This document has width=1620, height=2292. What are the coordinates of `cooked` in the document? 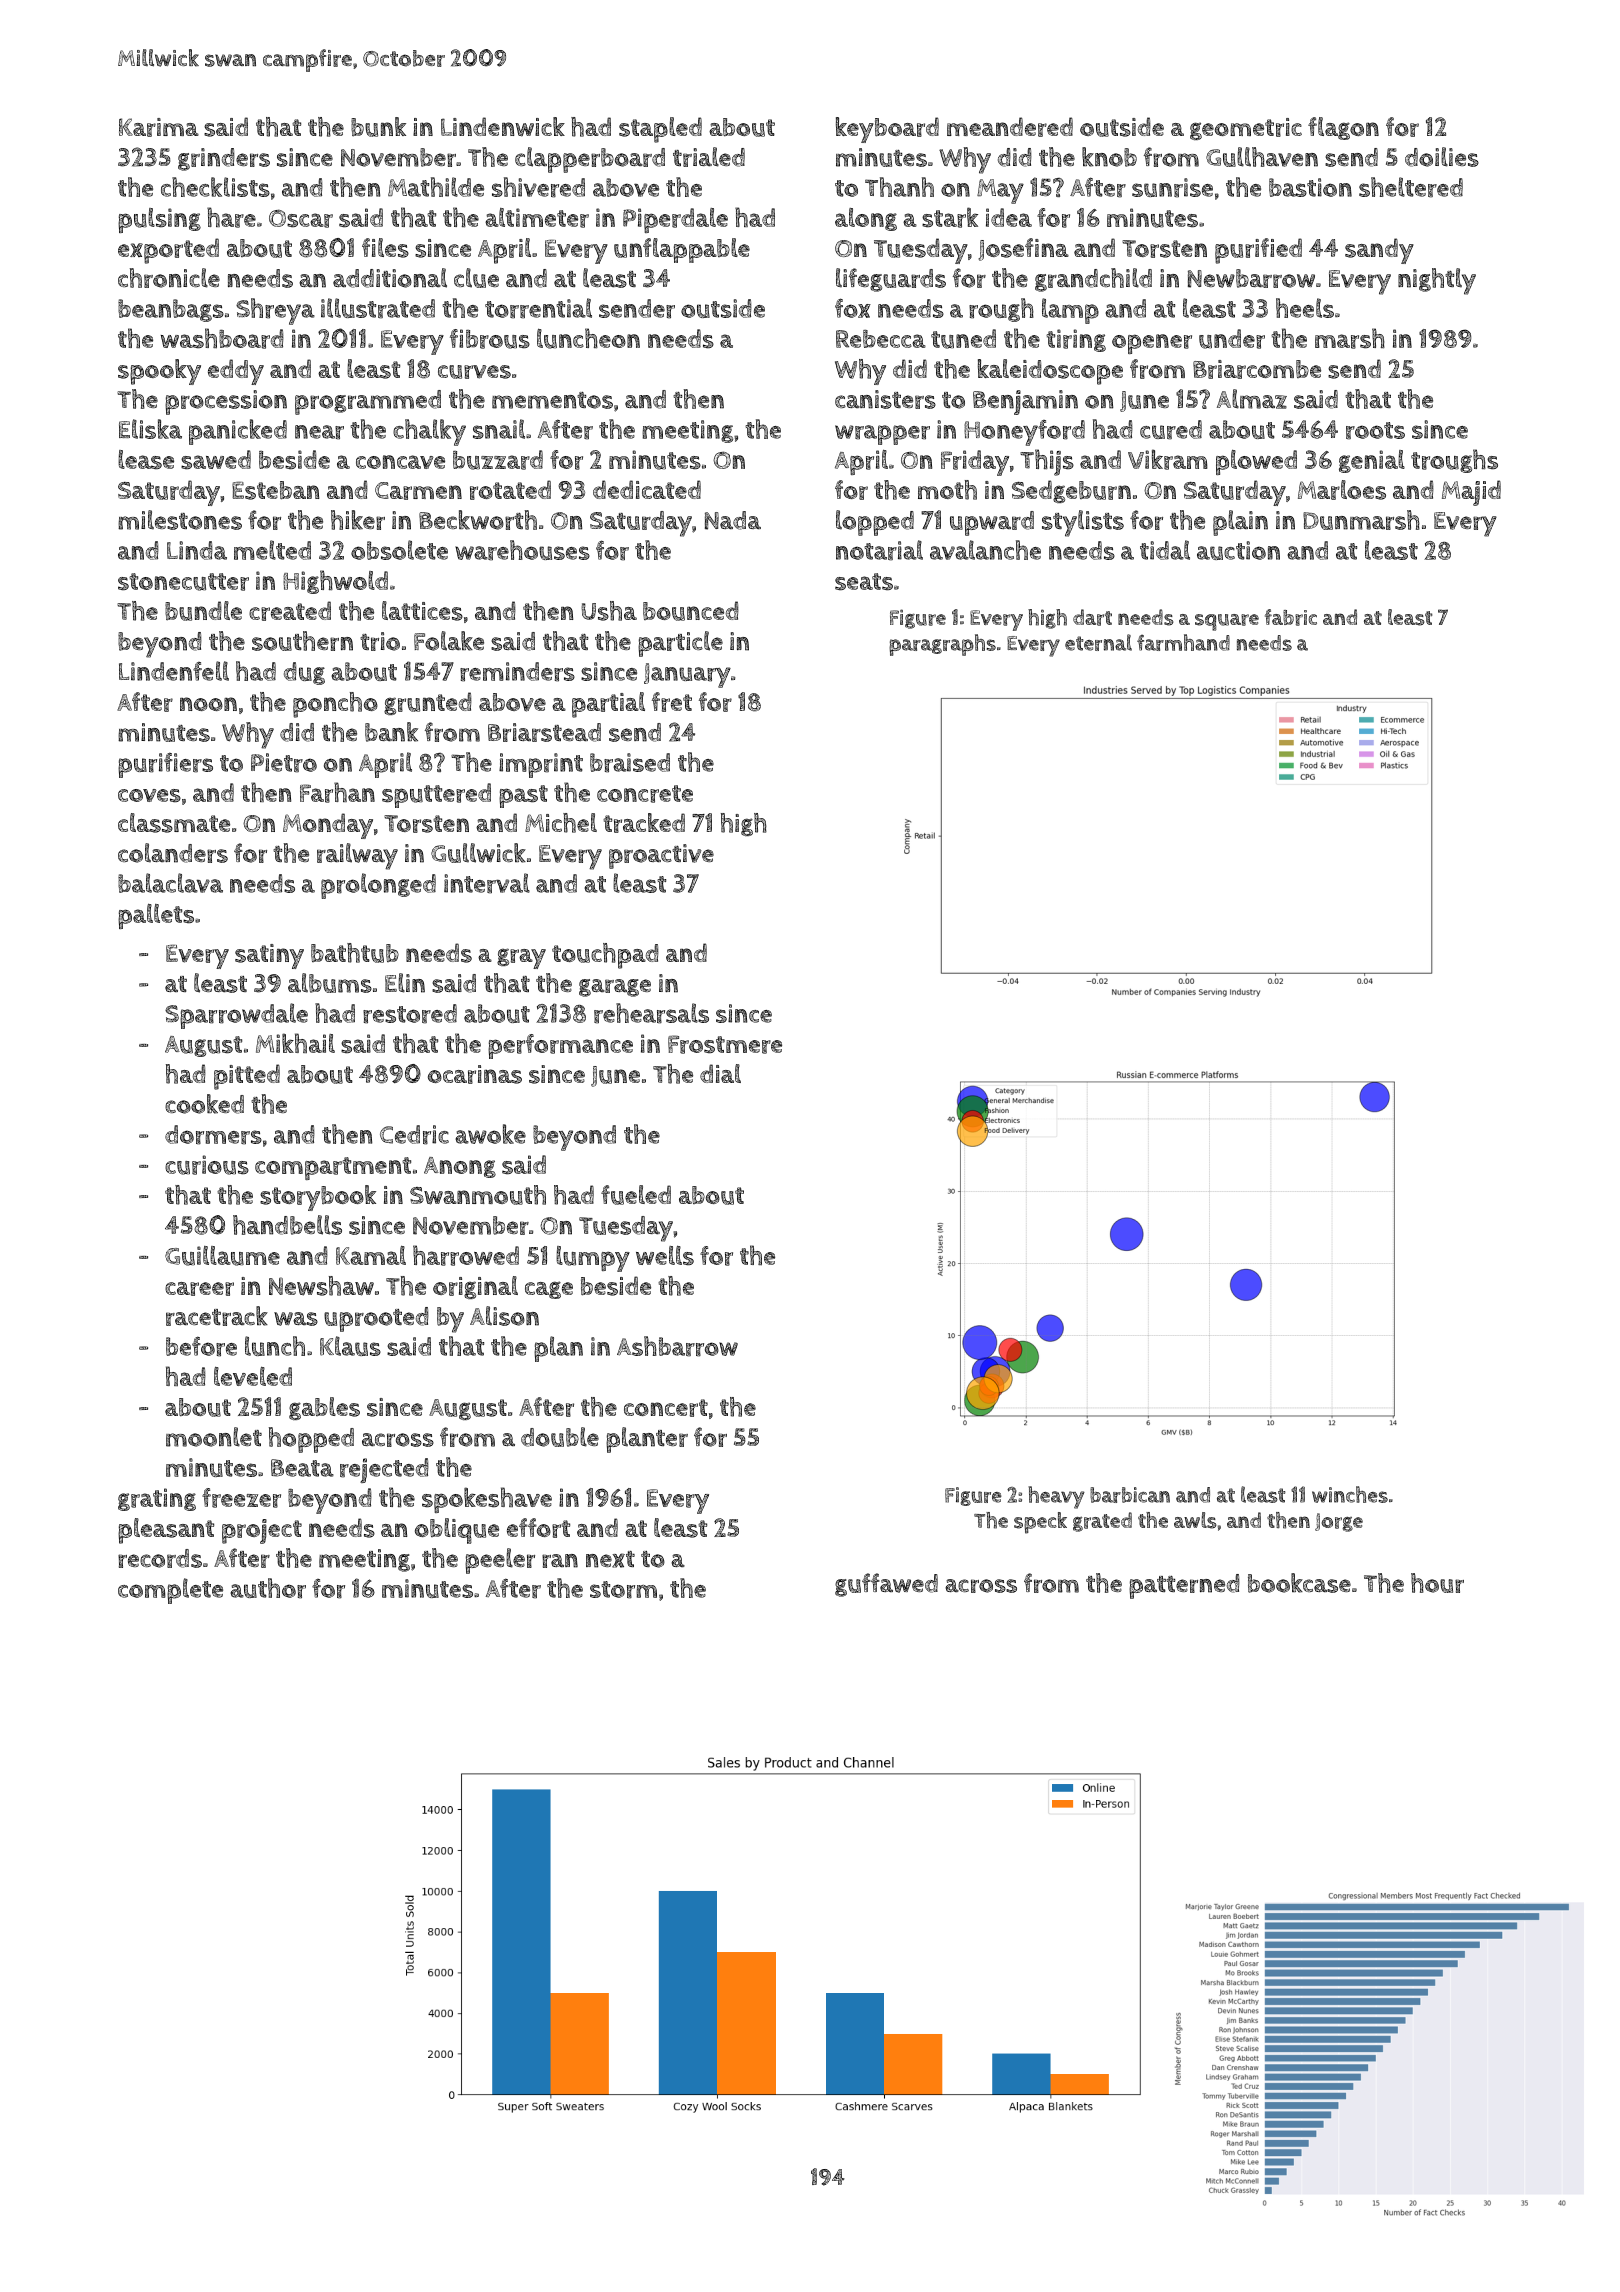 It's located at (204, 1104).
